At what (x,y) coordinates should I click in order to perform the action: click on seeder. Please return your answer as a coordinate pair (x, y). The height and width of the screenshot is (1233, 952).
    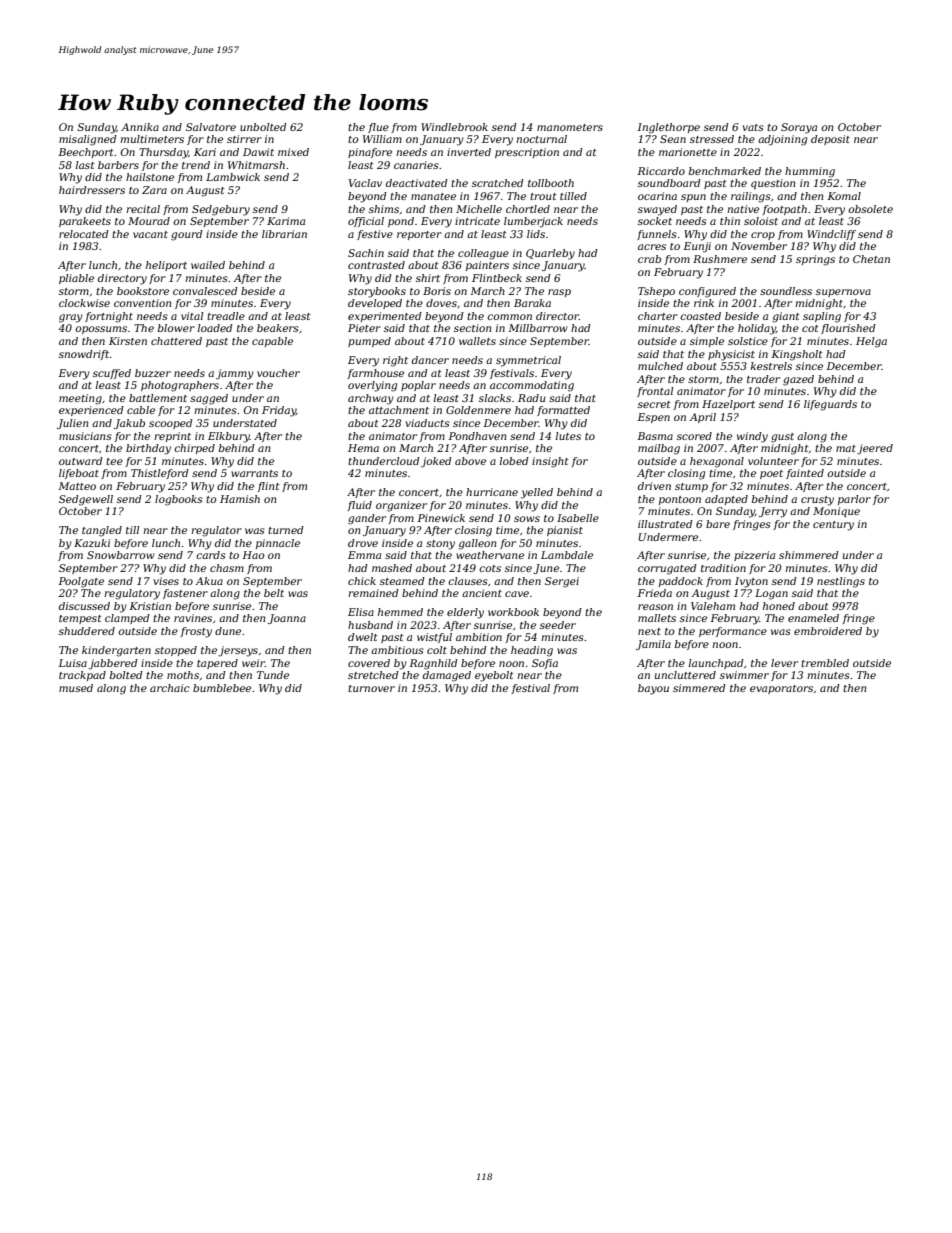
    Looking at the image, I should click on (558, 625).
